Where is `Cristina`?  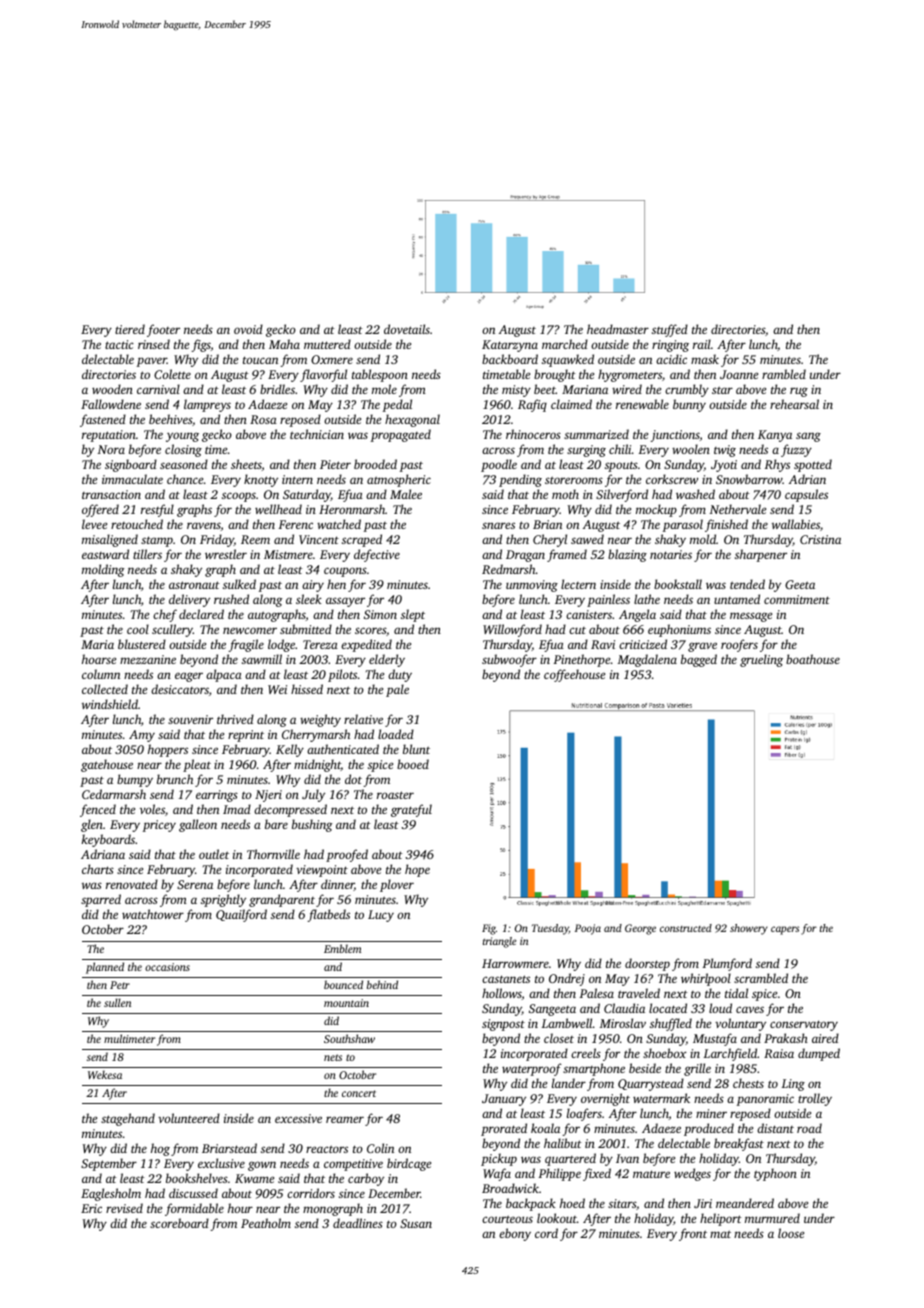
Cristina is located at coordinates (820, 539).
